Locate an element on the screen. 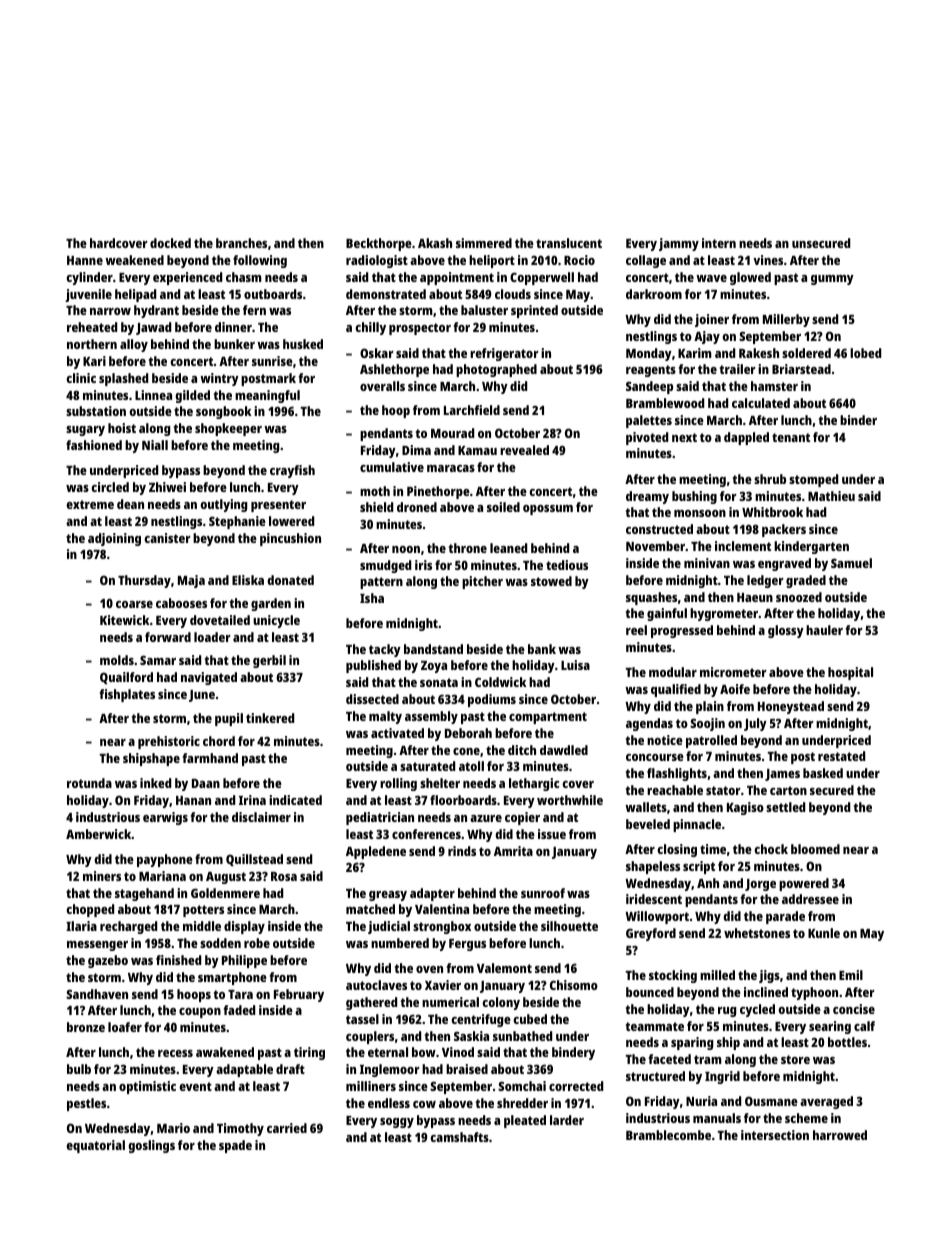 The height and width of the screenshot is (1233, 952). Rosa is located at coordinates (284, 876).
